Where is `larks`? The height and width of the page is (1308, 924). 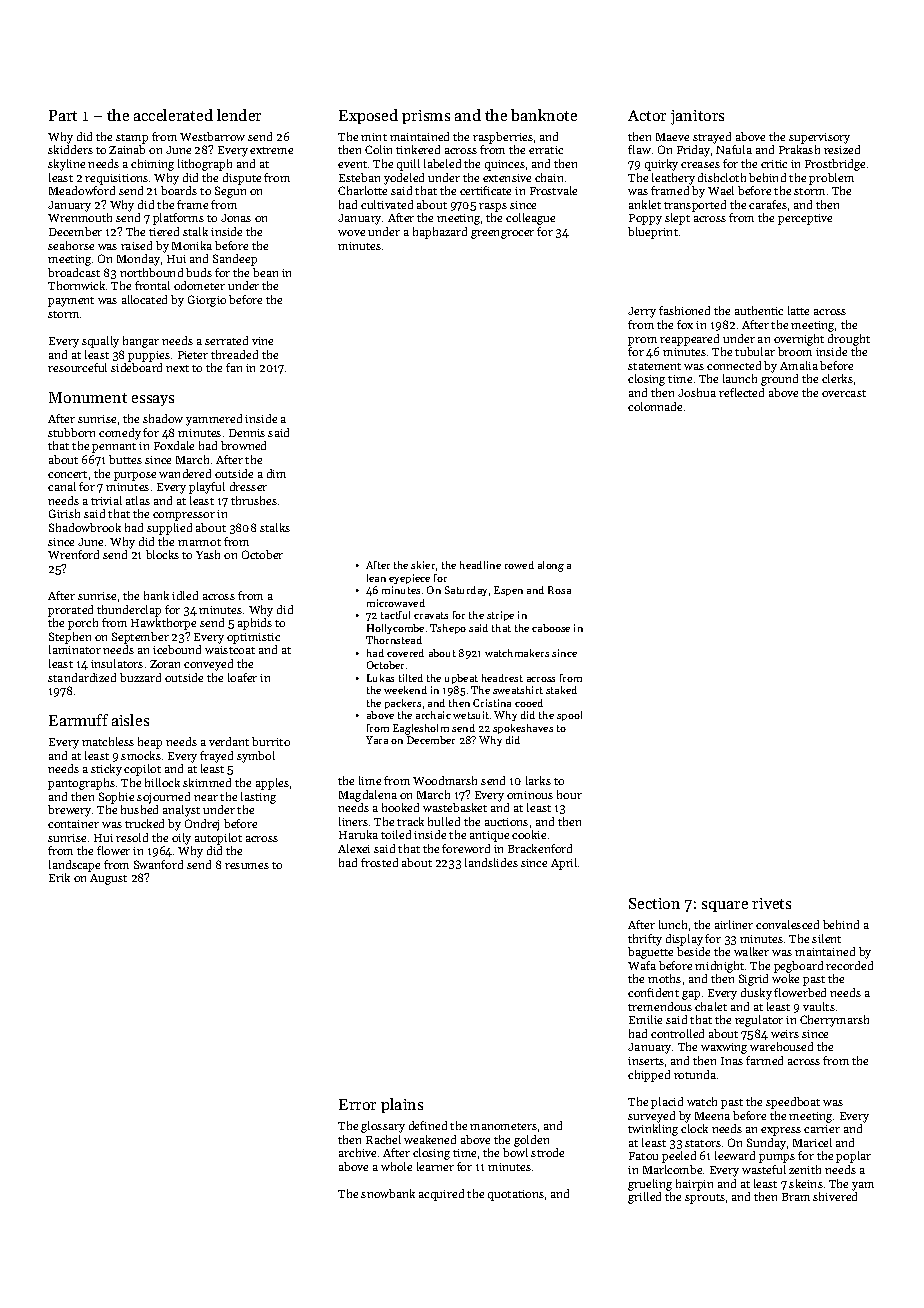
larks is located at coordinates (538, 780).
